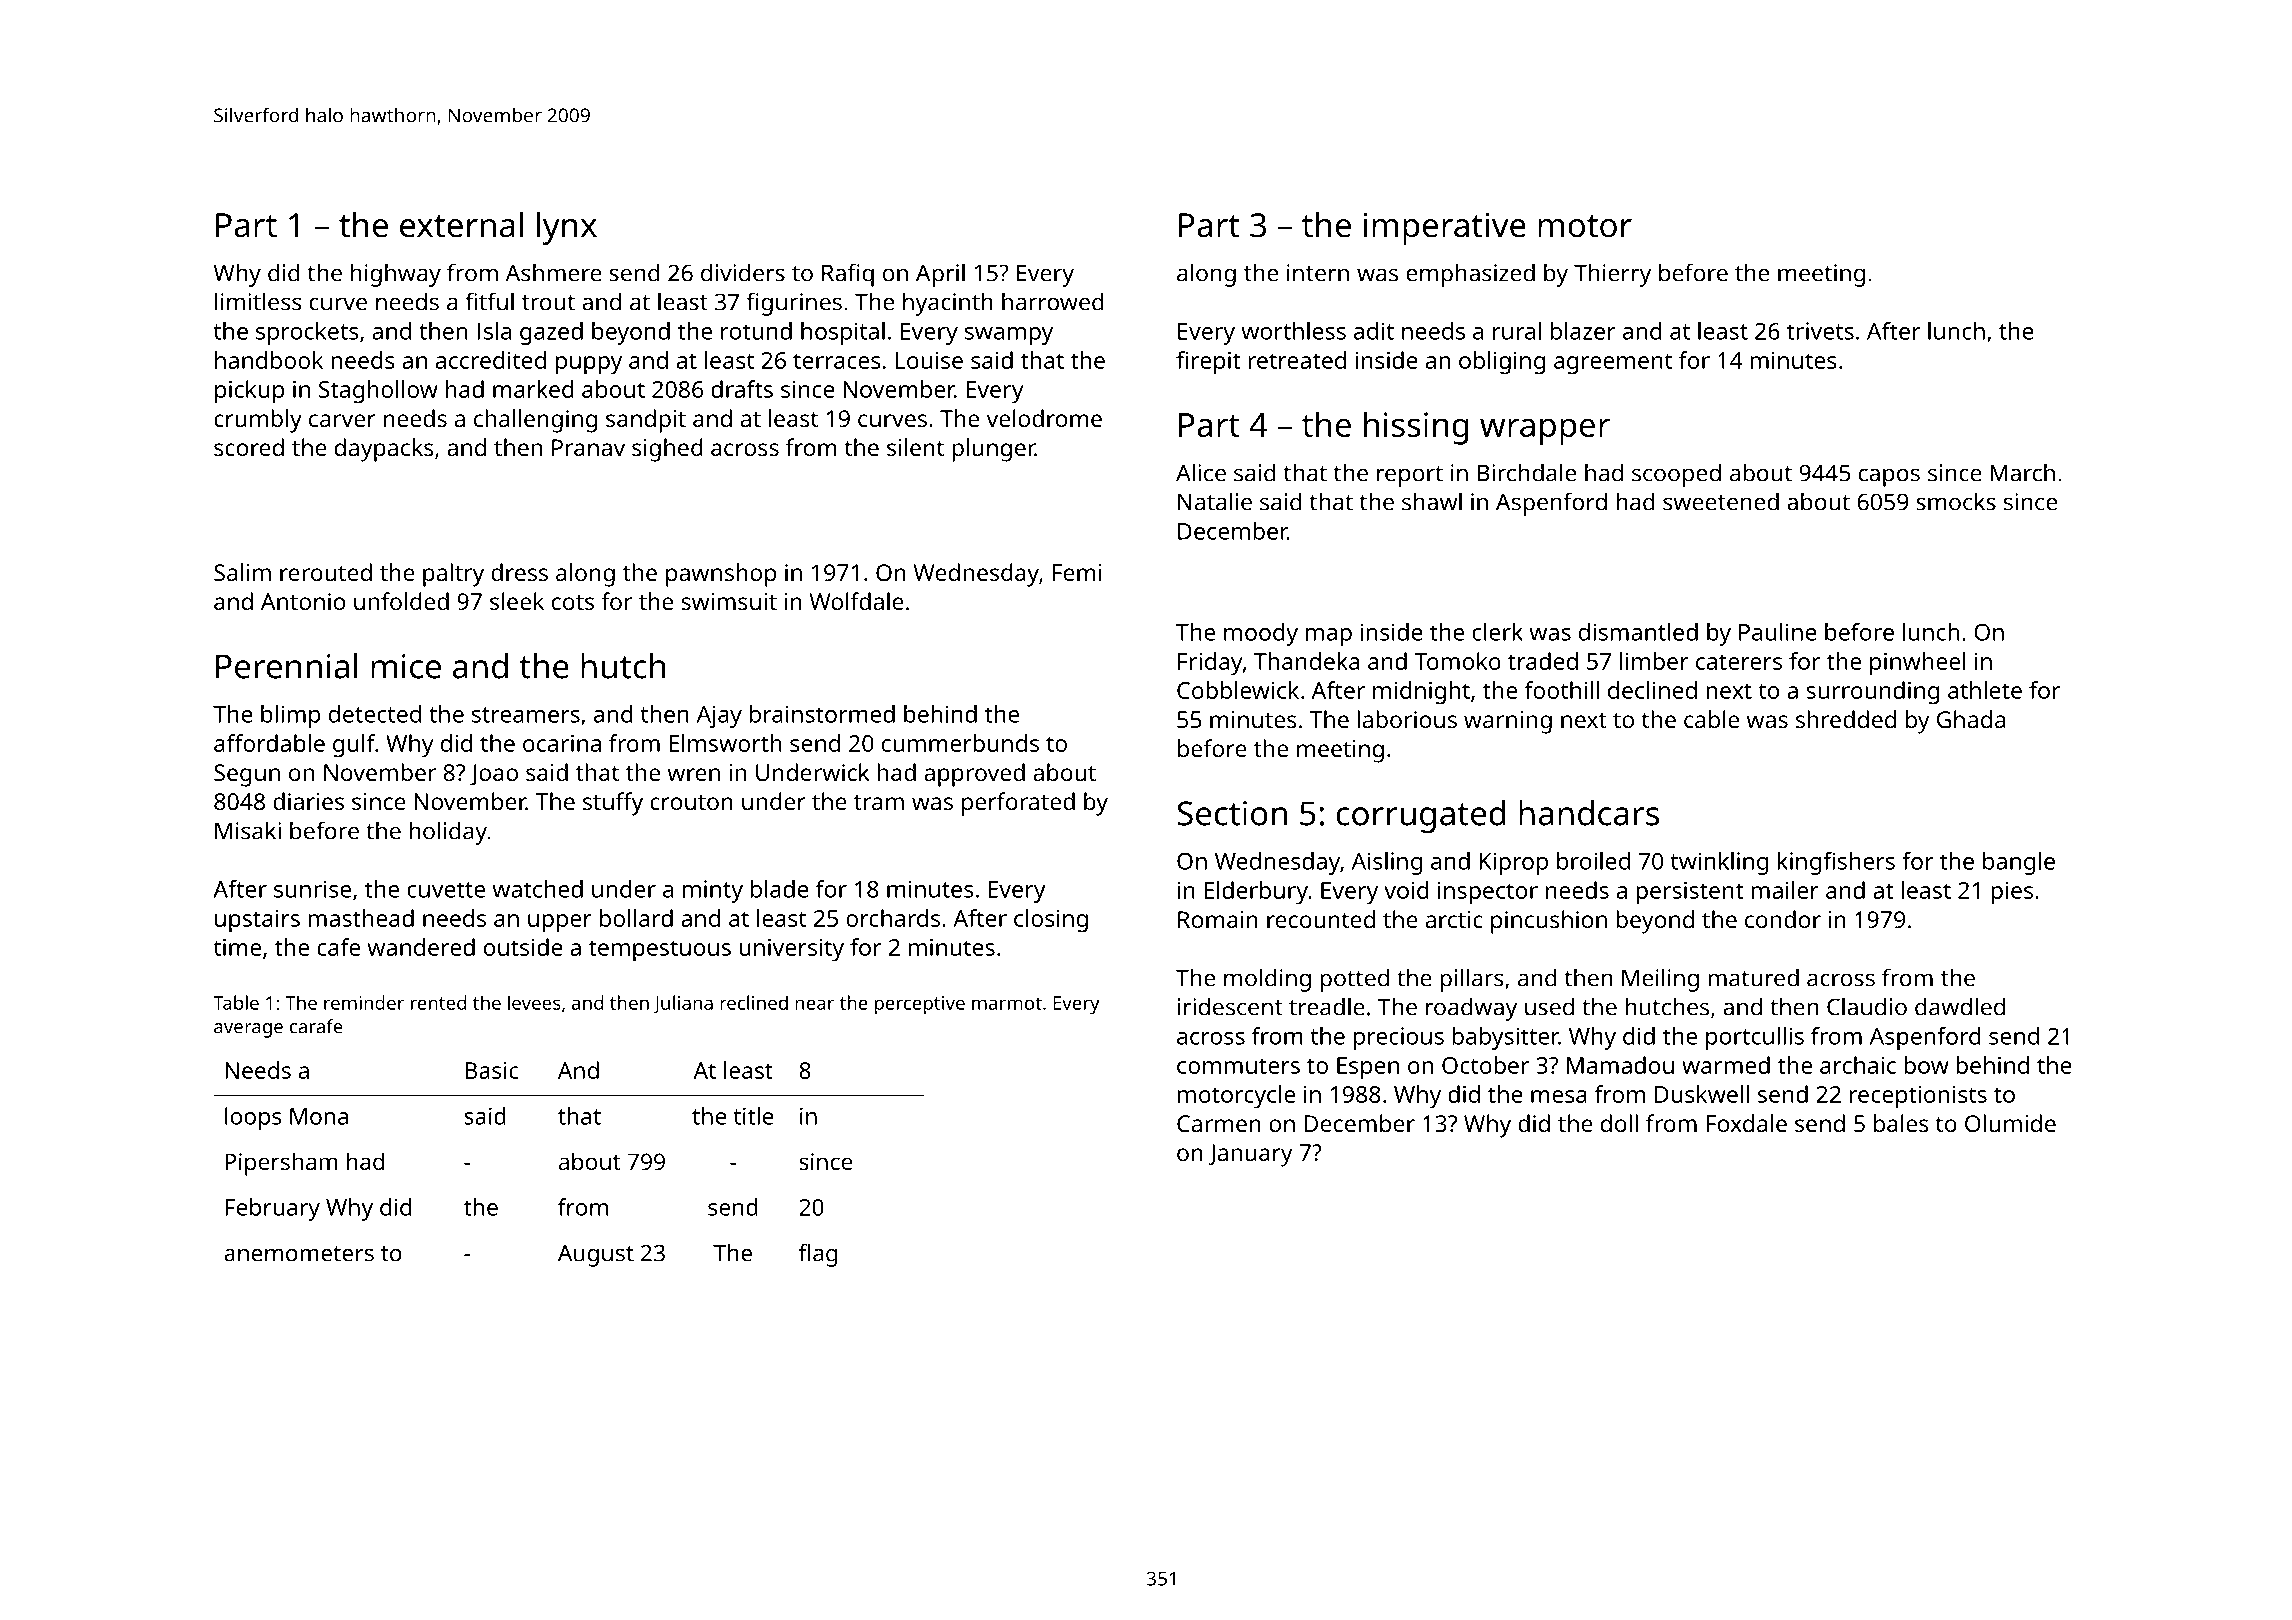  Describe the element at coordinates (1445, 228) in the image. I see `imperative` at that location.
